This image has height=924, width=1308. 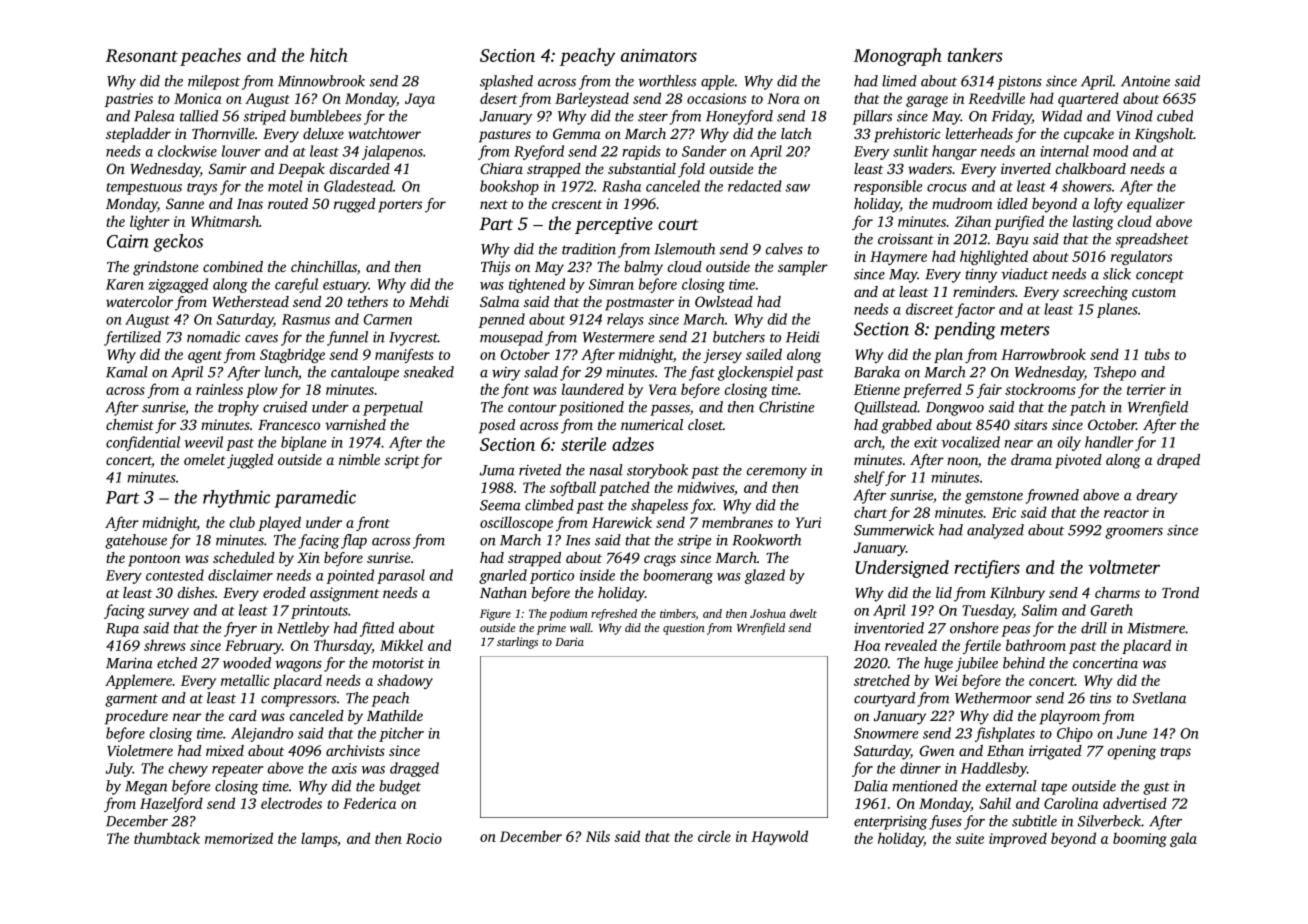 I want to click on redacted, so click(x=755, y=186).
